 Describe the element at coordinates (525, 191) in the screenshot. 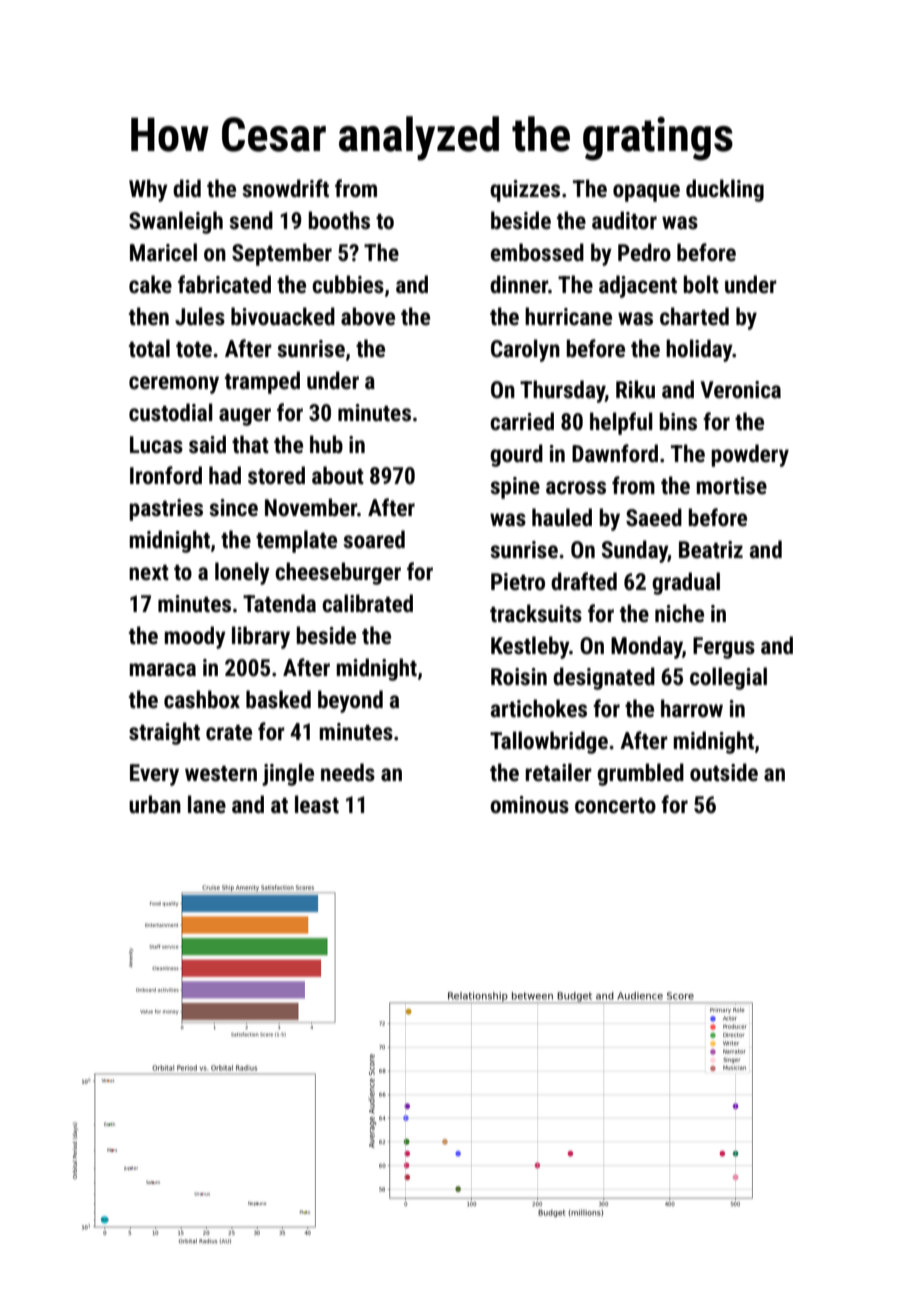

I see `quizzes` at that location.
